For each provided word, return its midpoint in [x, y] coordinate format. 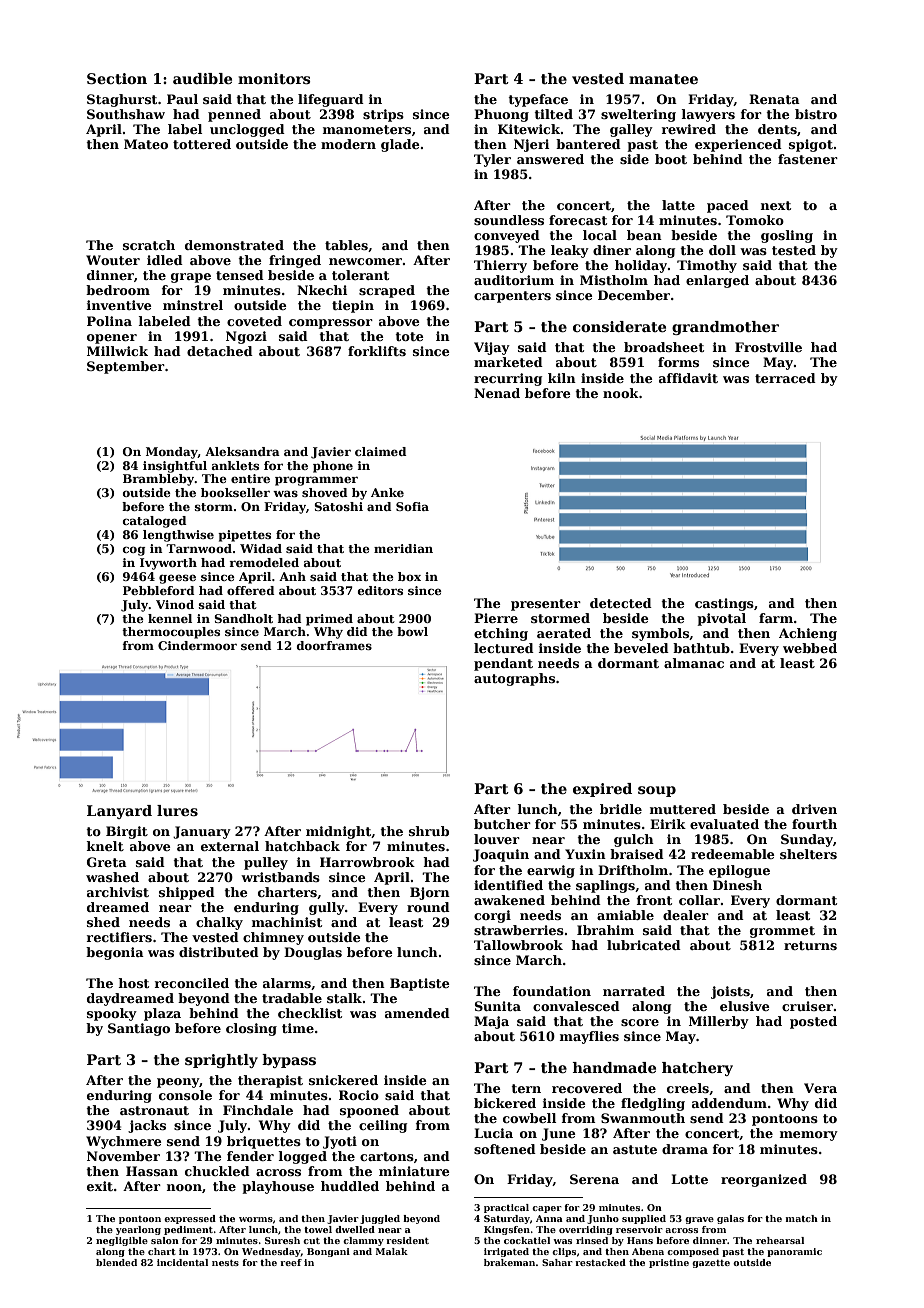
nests [225, 1263]
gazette [711, 1264]
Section [117, 78]
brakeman [509, 1262]
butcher [502, 824]
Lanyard [119, 812]
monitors [274, 78]
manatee [663, 79]
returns [810, 945]
